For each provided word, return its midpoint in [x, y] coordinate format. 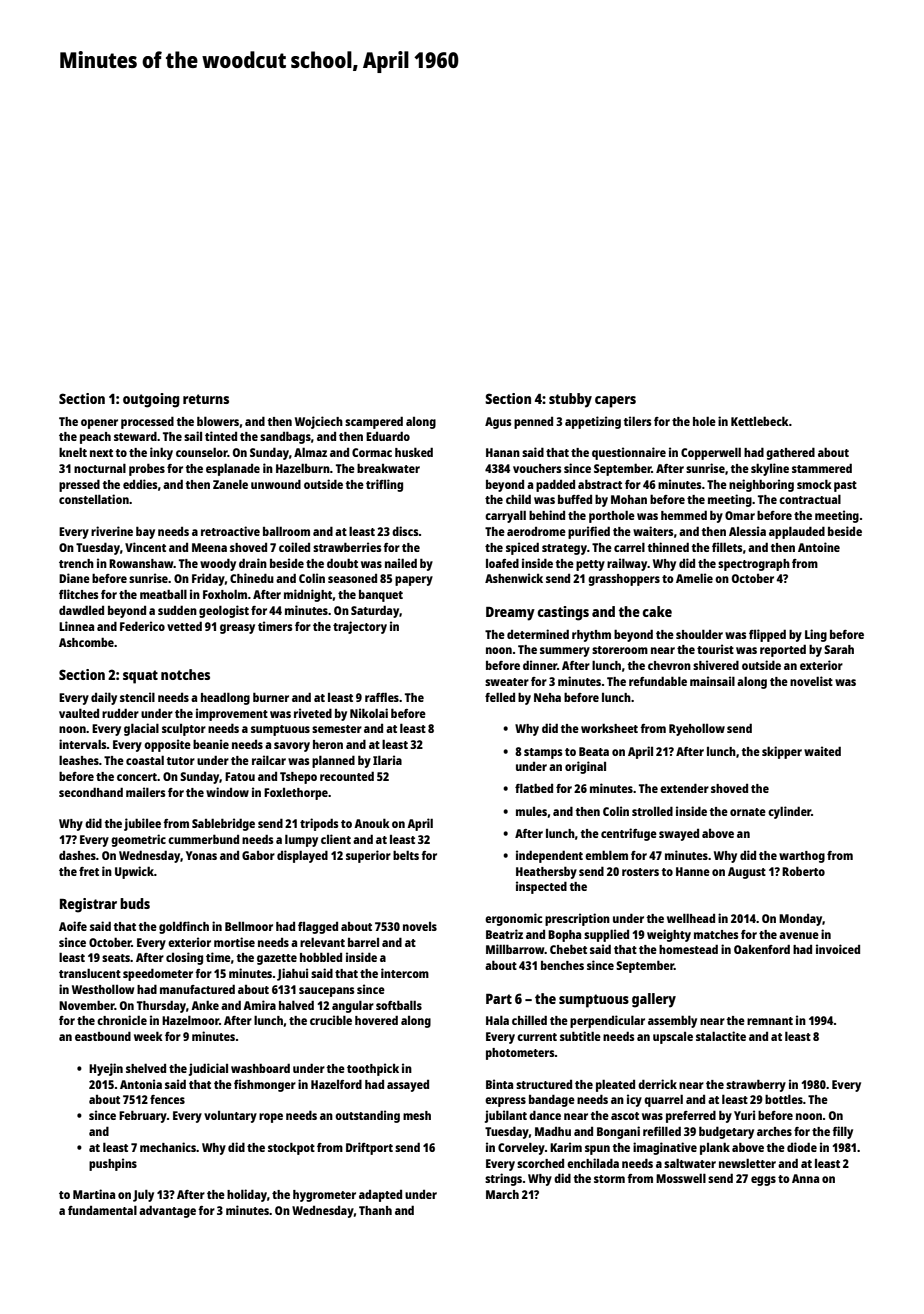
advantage [167, 1211]
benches [562, 965]
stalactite [721, 1036]
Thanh [375, 1210]
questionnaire [629, 453]
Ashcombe [86, 642]
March [502, 1194]
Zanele [230, 484]
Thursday [161, 1006]
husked [414, 452]
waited [822, 751]
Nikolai [369, 713]
